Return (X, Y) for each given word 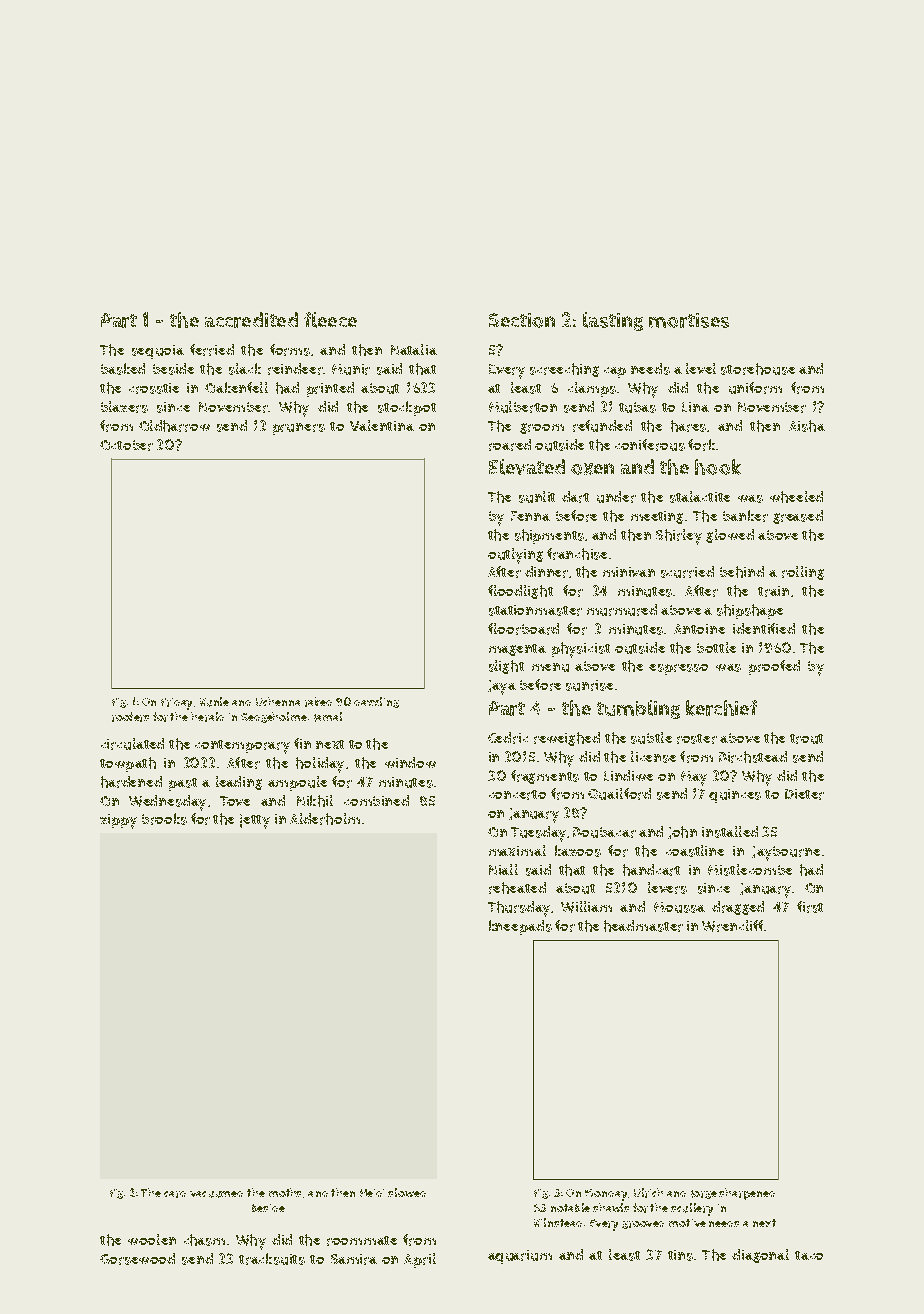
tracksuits (272, 1259)
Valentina (382, 425)
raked (318, 702)
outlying (515, 556)
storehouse (758, 369)
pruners (299, 429)
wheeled (796, 497)
